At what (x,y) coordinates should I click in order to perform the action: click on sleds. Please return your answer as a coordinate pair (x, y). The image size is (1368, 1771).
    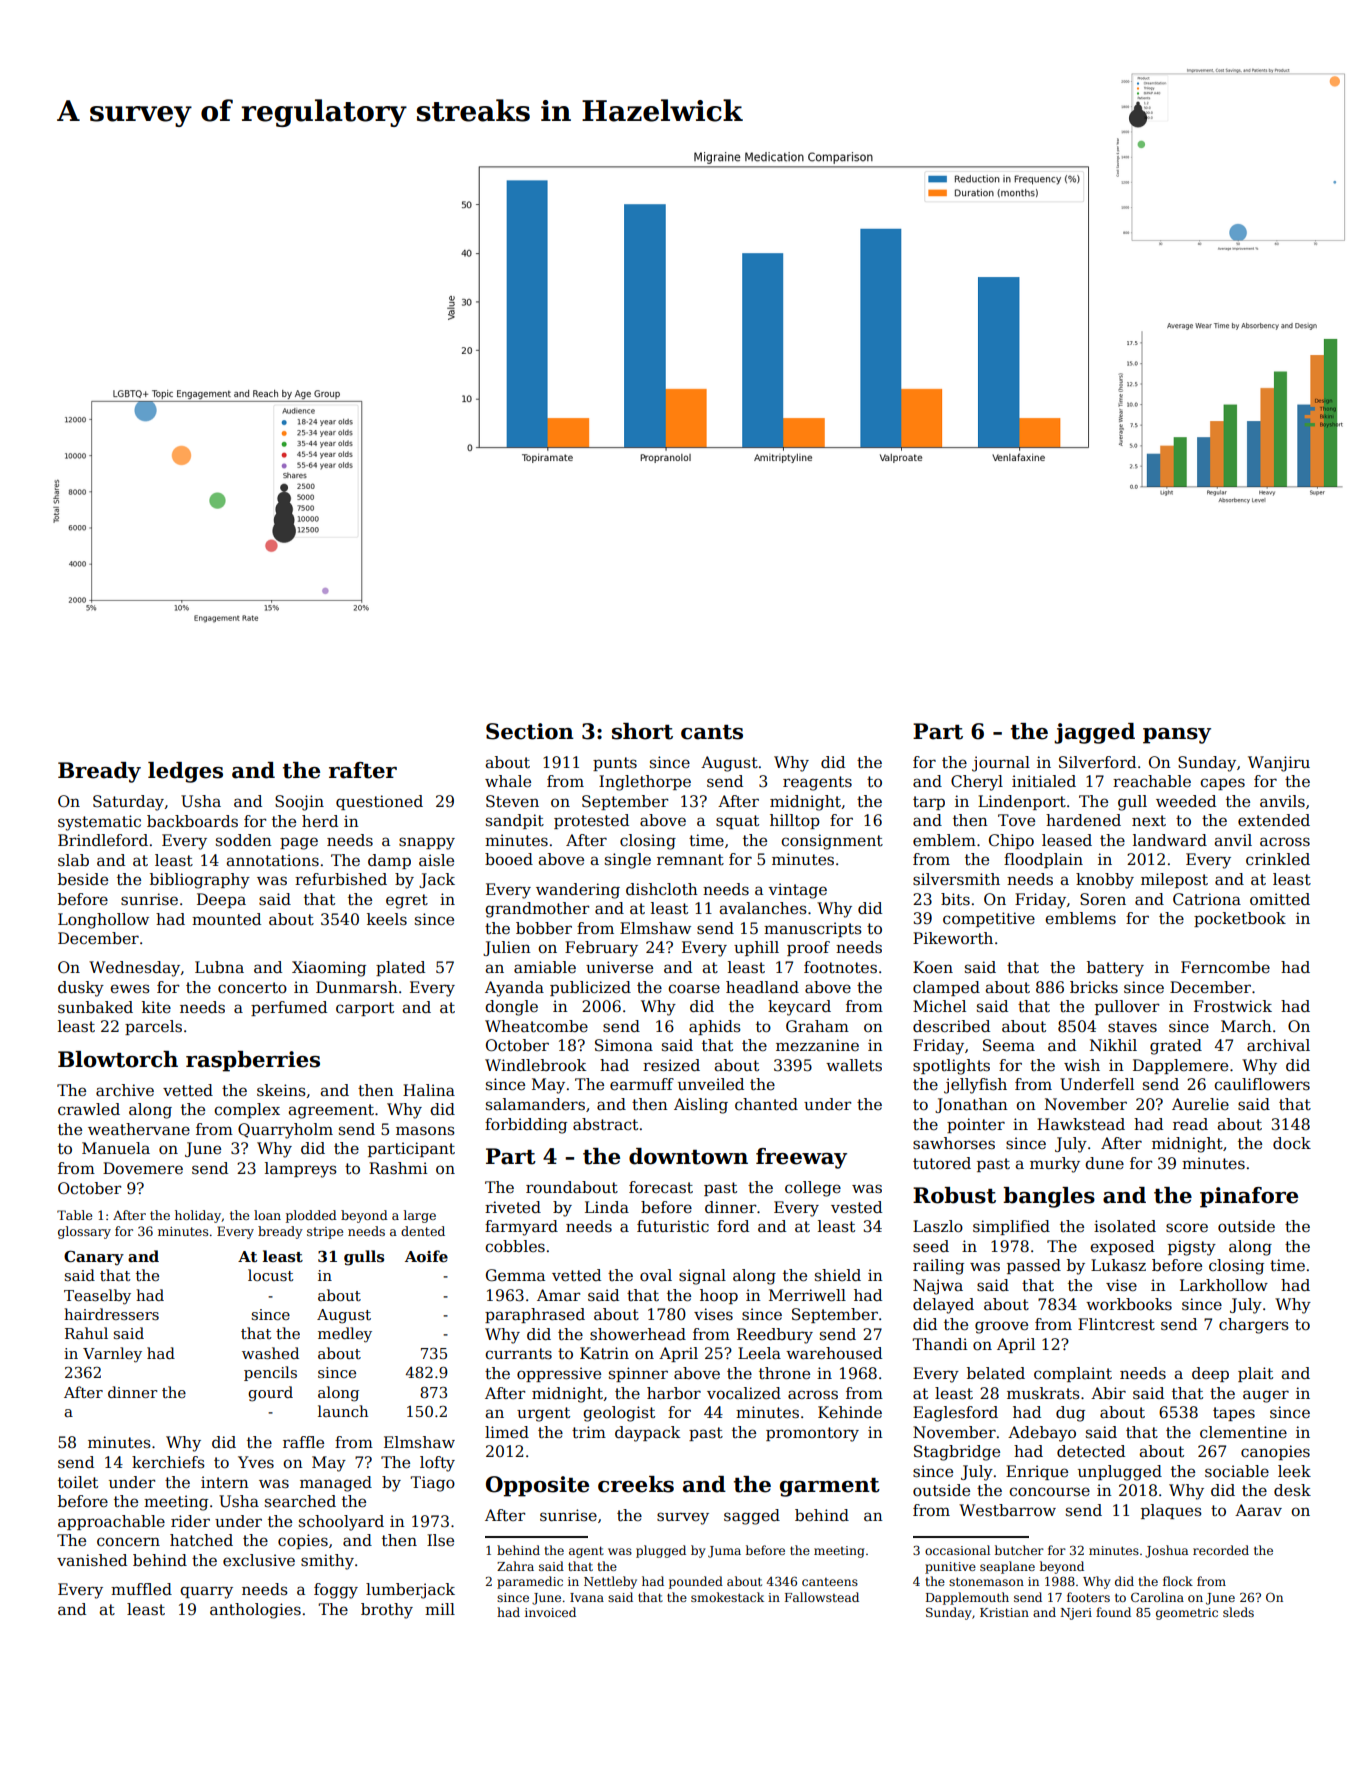
    Looking at the image, I should click on (1238, 1612).
